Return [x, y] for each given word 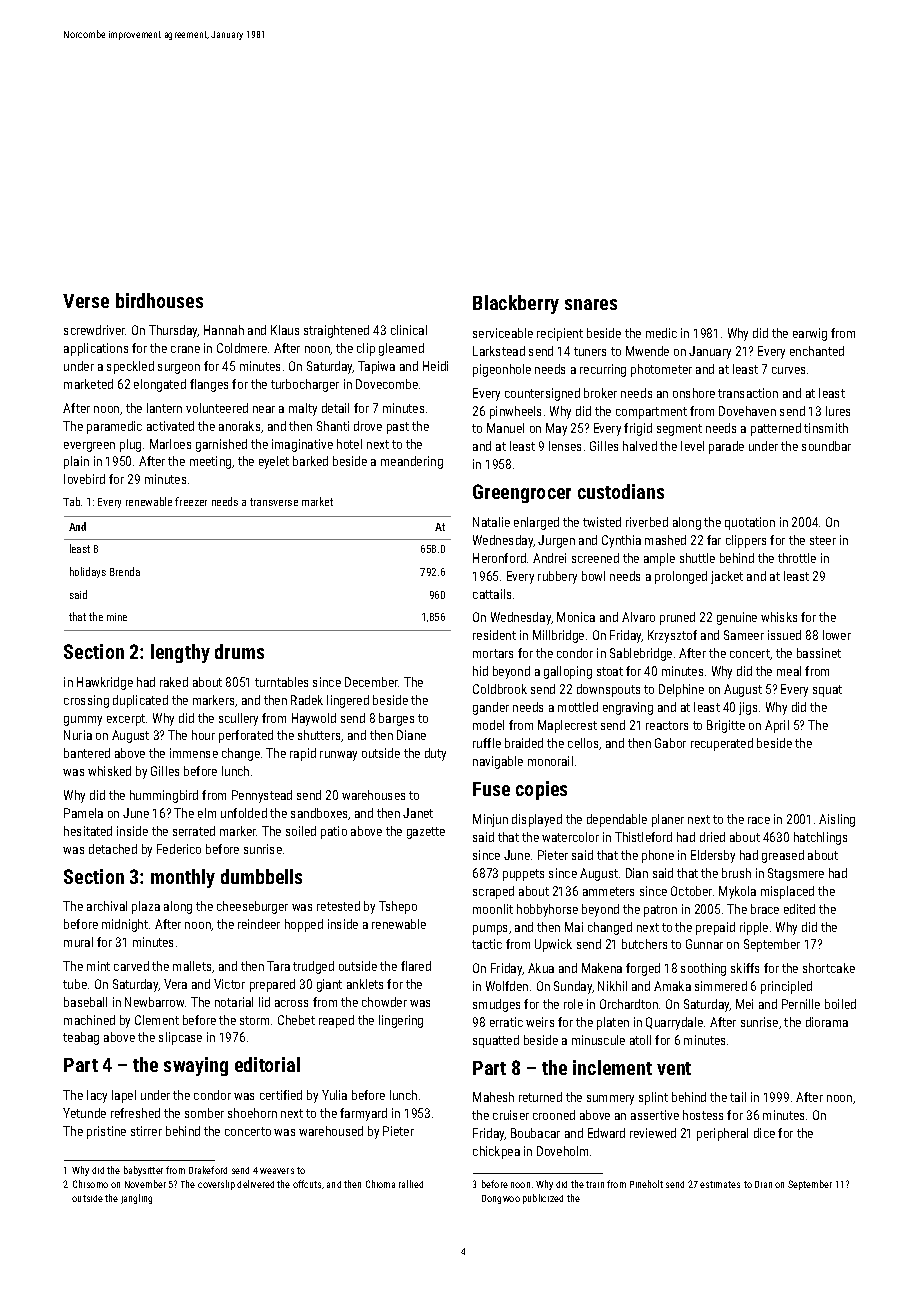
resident [494, 635]
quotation [750, 523]
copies [541, 790]
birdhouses [159, 300]
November [145, 1184]
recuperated [722, 744]
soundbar [826, 446]
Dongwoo [501, 1199]
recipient [560, 334]
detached [113, 849]
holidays [88, 572]
